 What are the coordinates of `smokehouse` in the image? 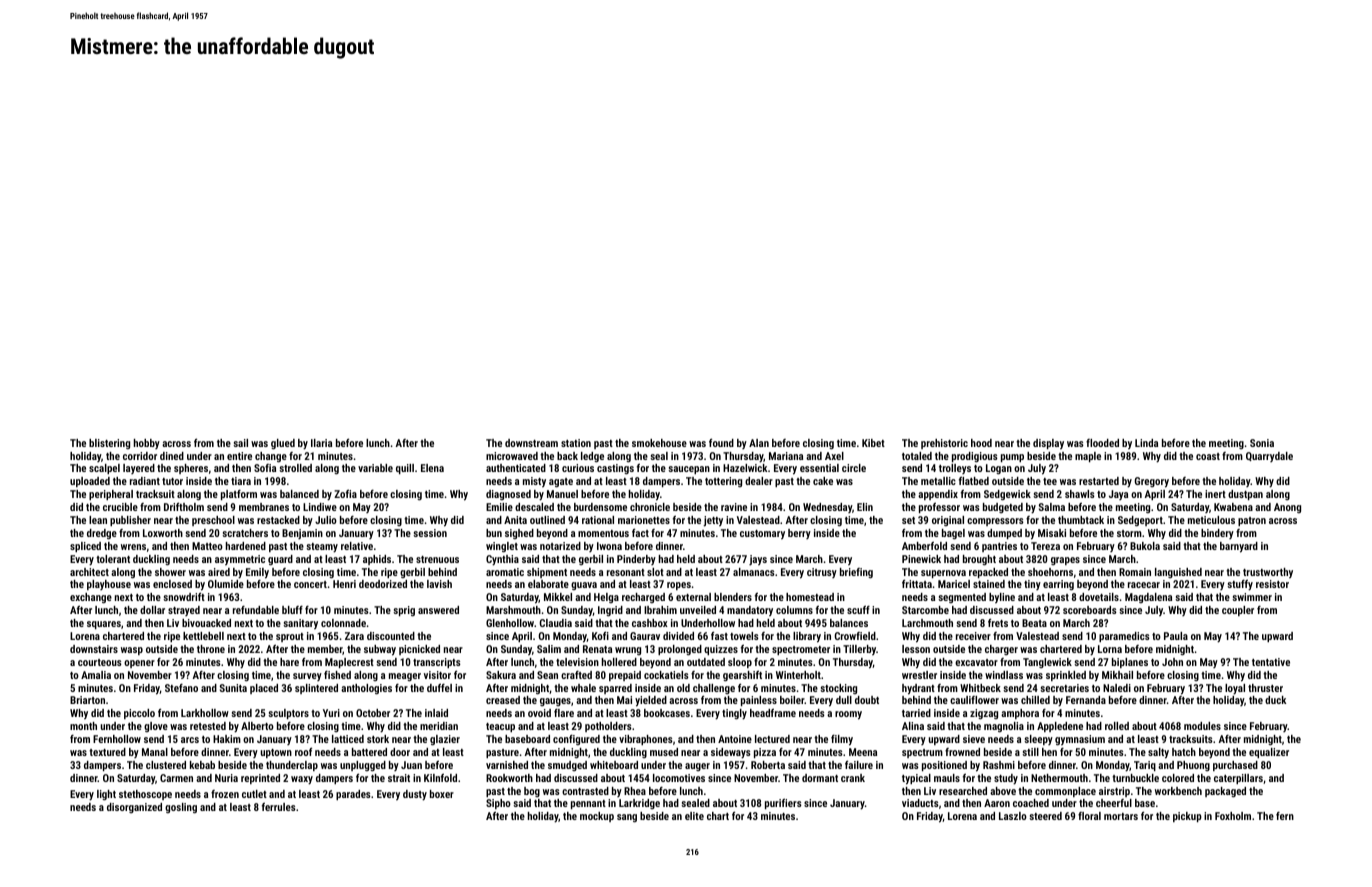 It's located at (659, 443).
